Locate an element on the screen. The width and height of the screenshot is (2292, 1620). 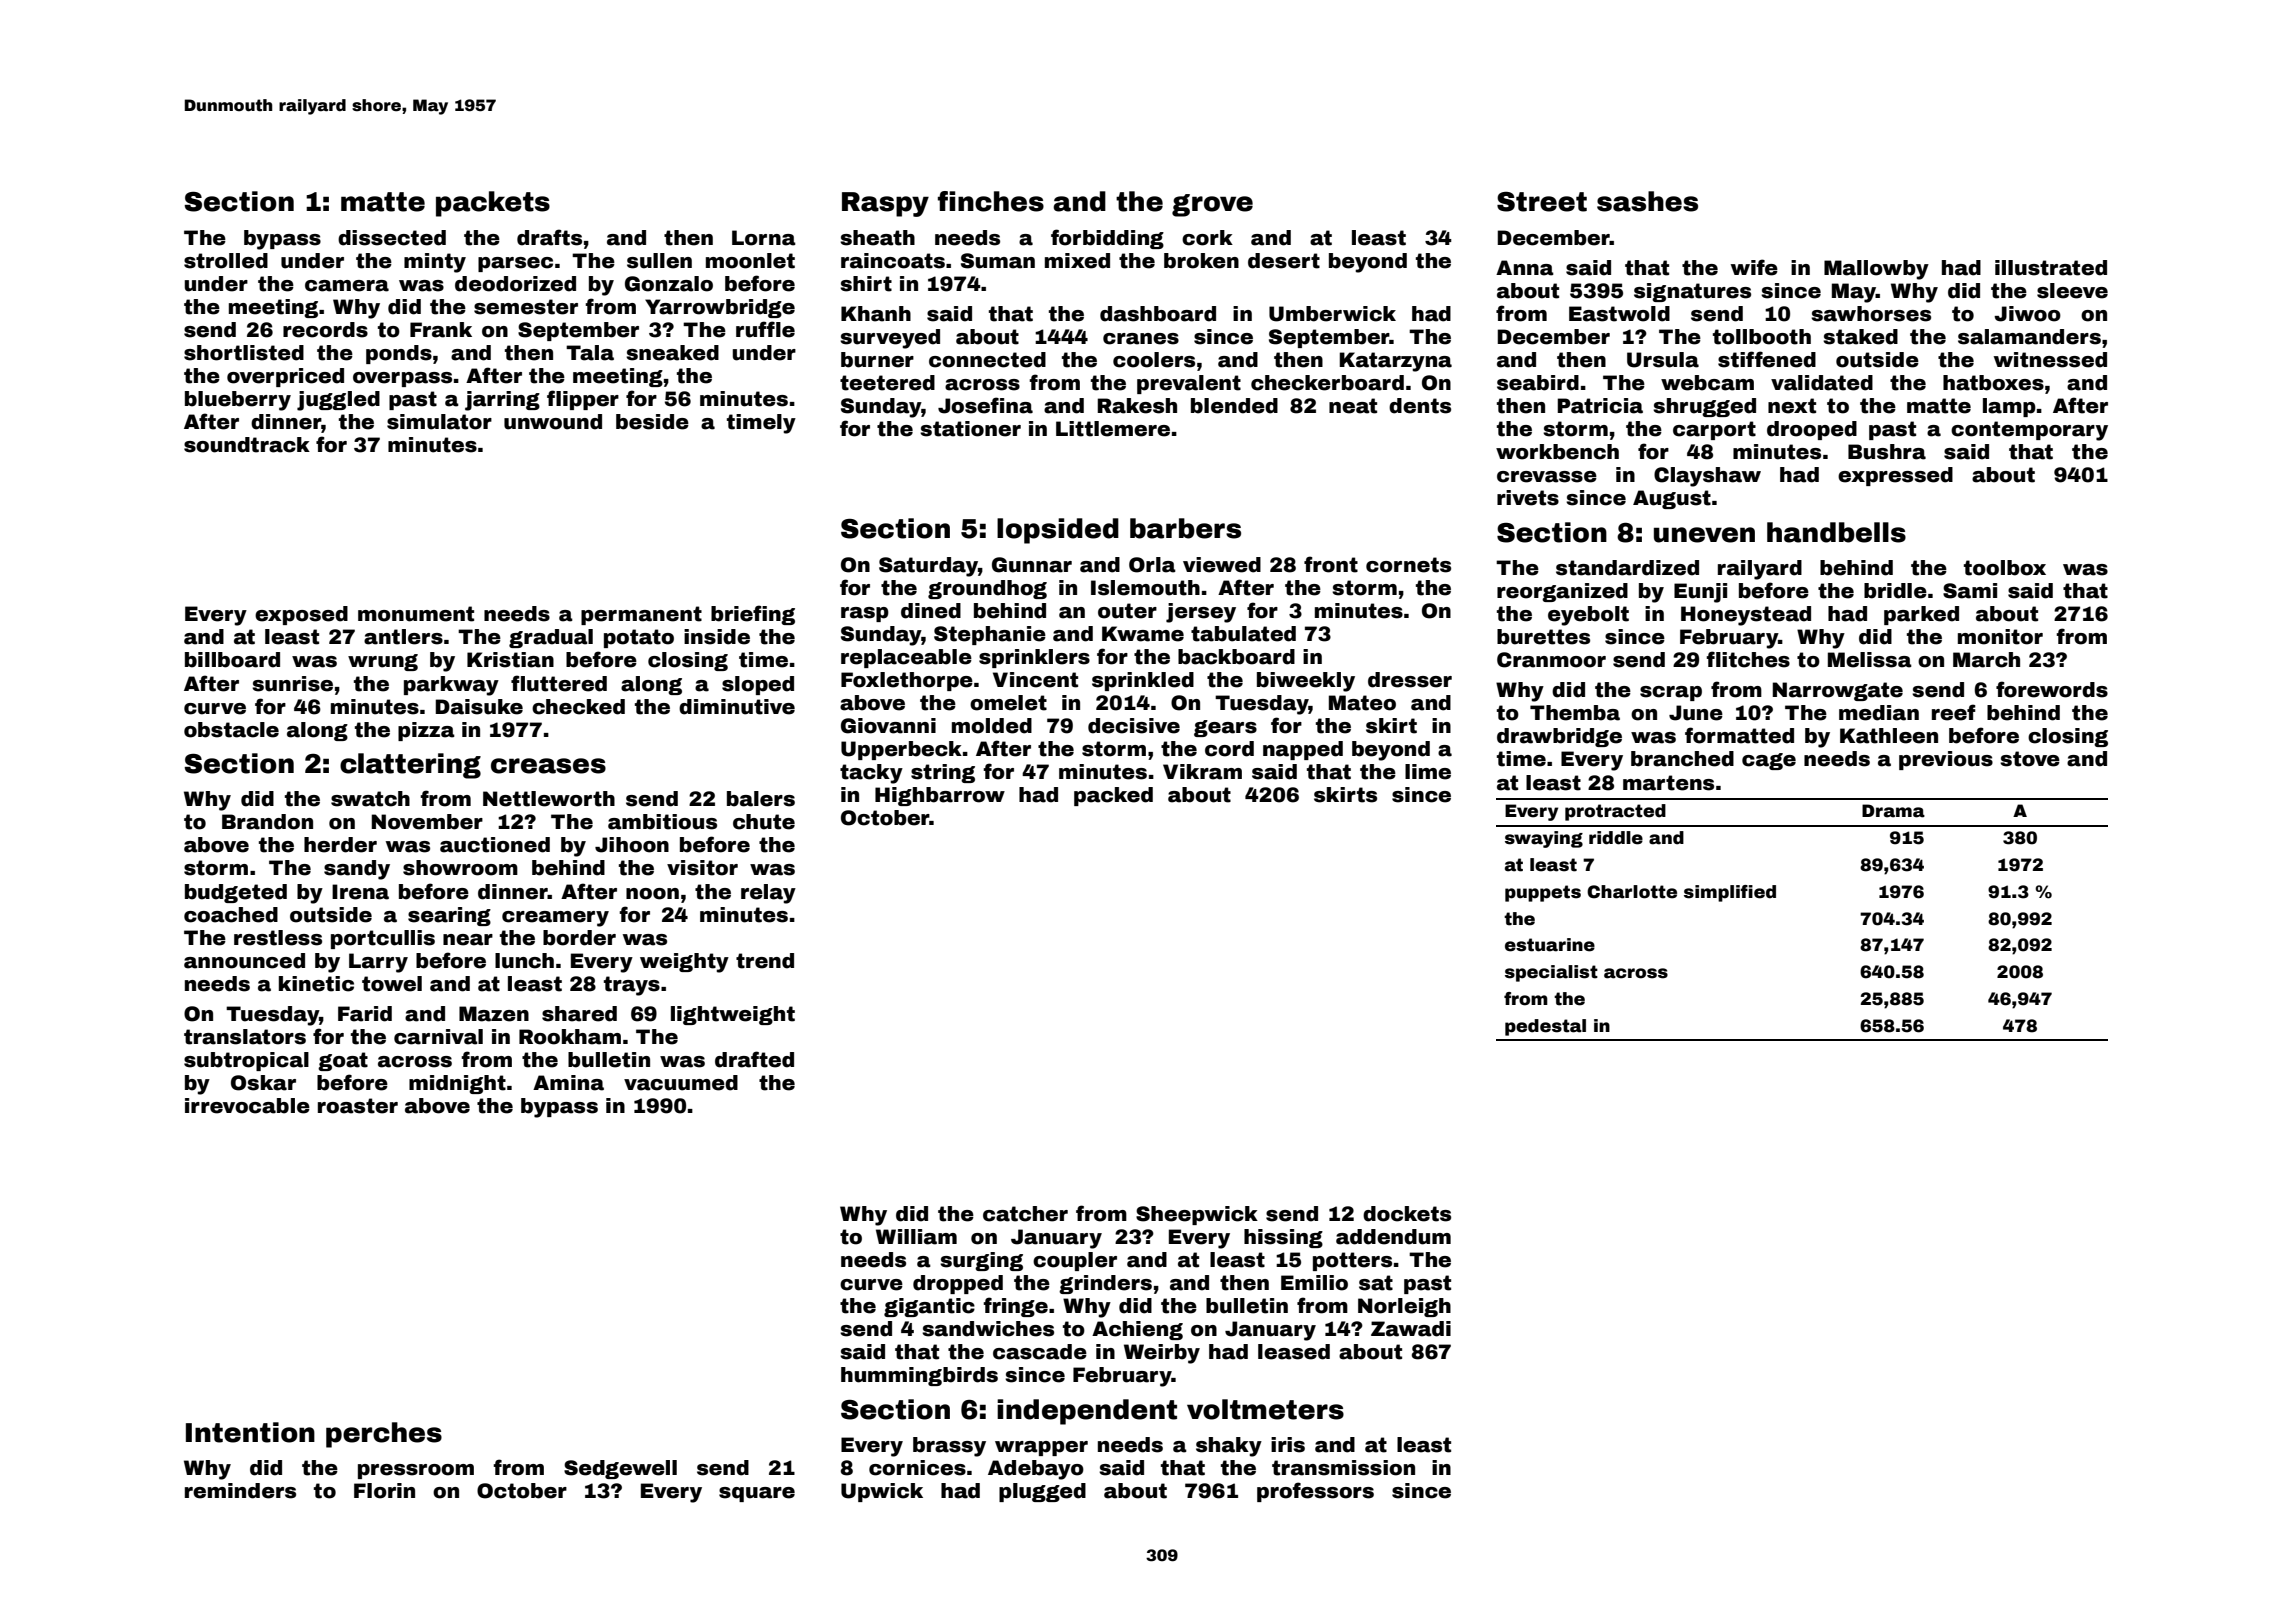
blueberry is located at coordinates (238, 401).
